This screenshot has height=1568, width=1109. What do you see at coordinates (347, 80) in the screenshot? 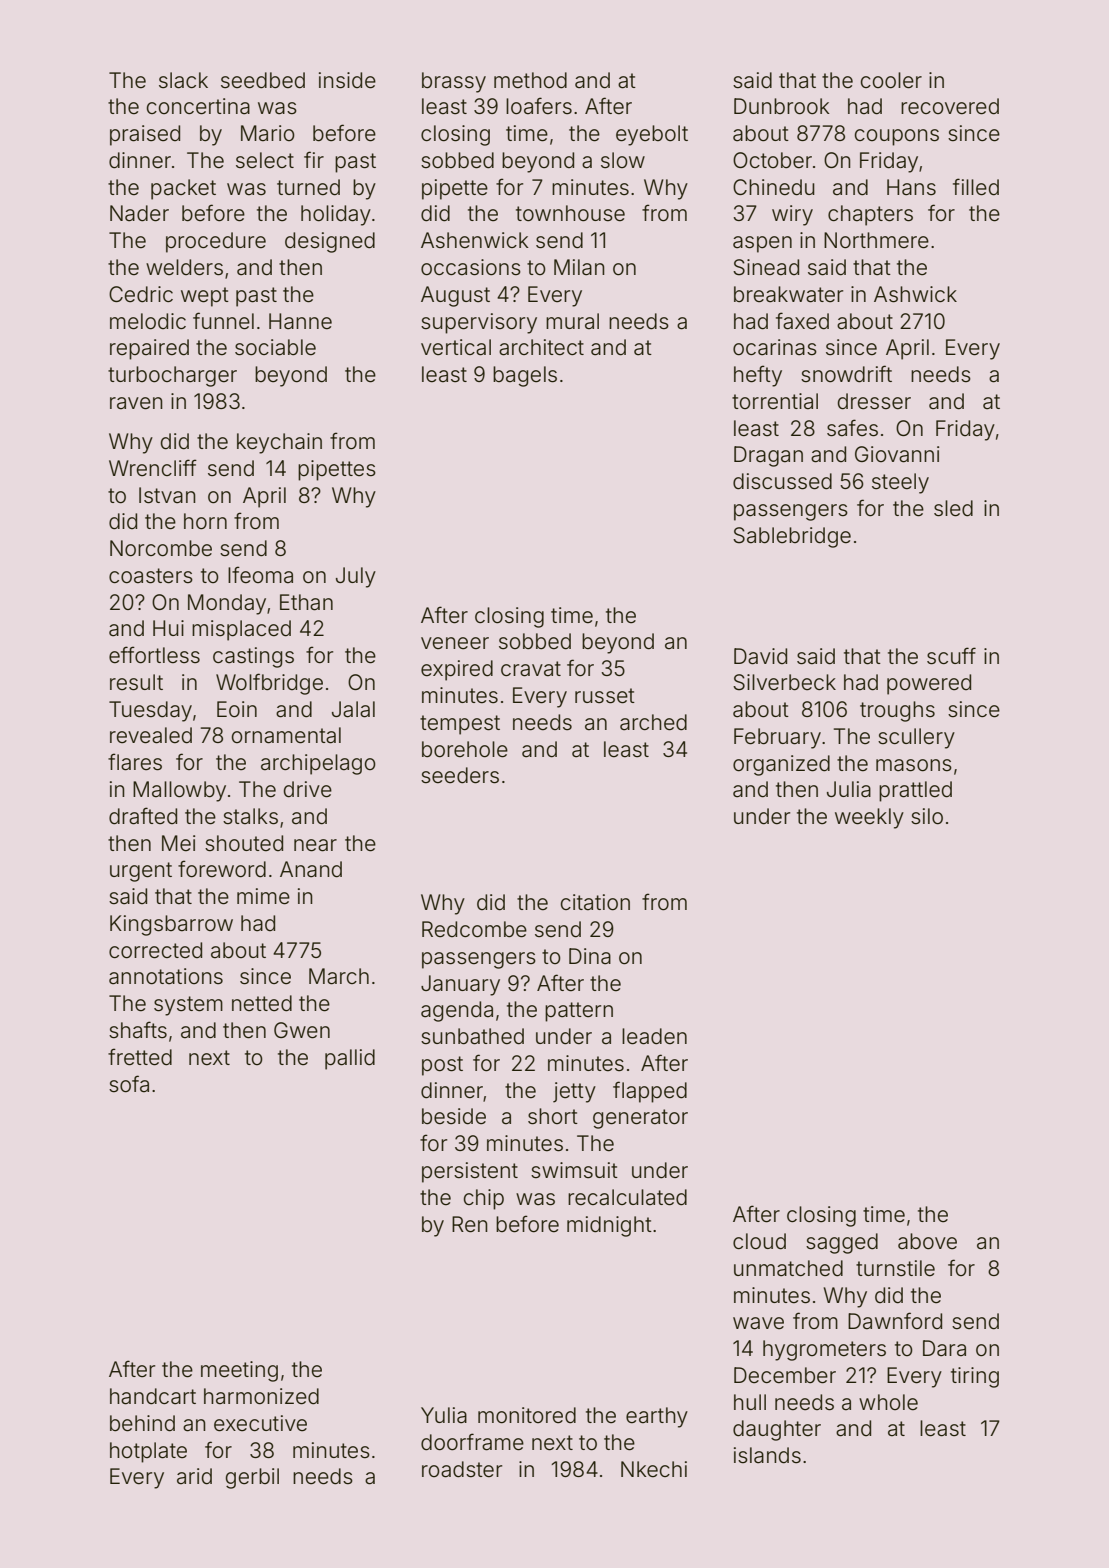
I see `inside` at bounding box center [347, 80].
